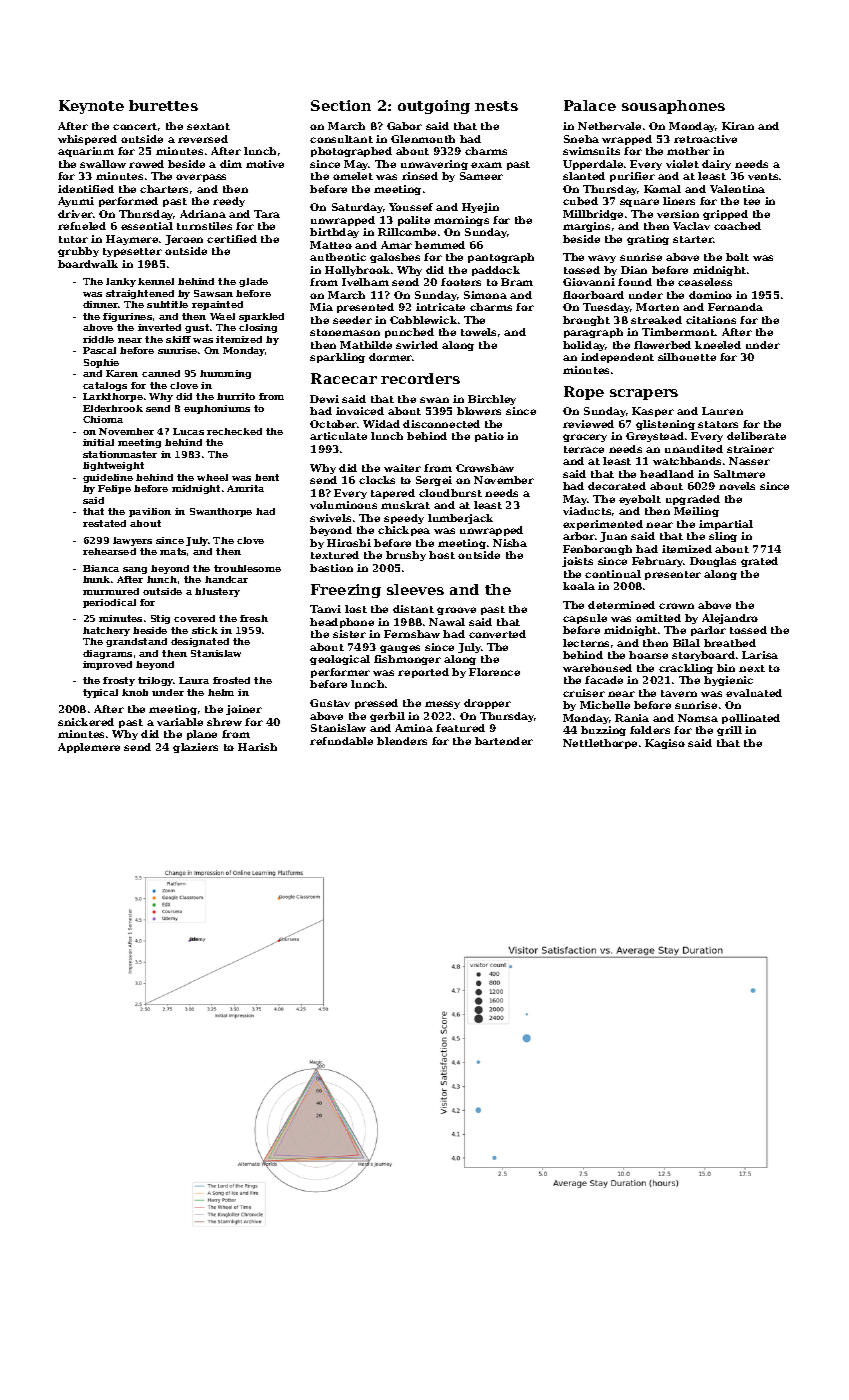 Image resolution: width=849 pixels, height=1400 pixels. What do you see at coordinates (496, 106) in the screenshot?
I see `nests` at bounding box center [496, 106].
